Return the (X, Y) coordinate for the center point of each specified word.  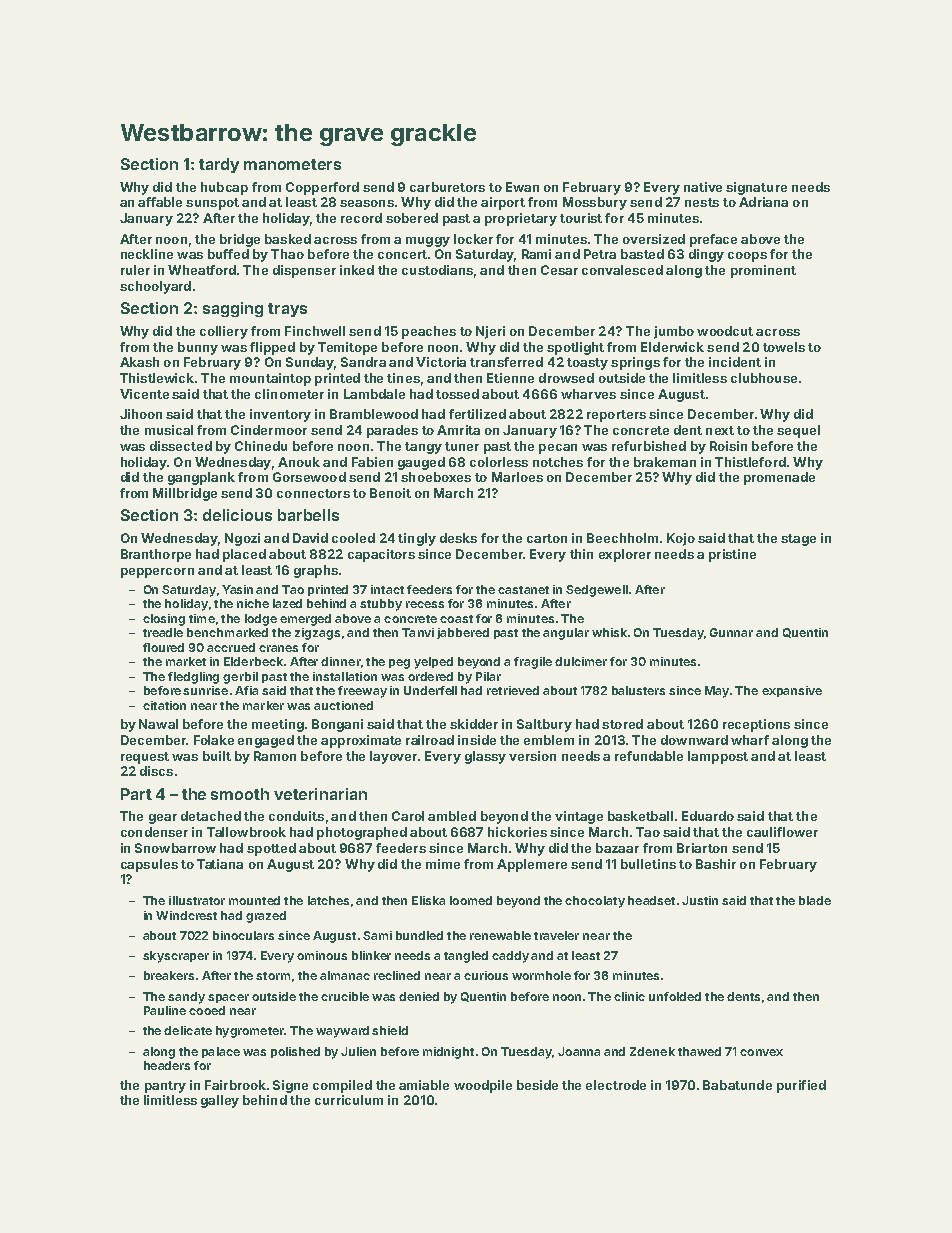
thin (581, 554)
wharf (750, 740)
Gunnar (731, 632)
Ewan (522, 187)
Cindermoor (269, 430)
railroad (430, 740)
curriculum (349, 1100)
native (703, 187)
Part (136, 794)
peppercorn (157, 573)
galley (220, 1101)
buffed (228, 254)
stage (798, 540)
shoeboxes (436, 477)
